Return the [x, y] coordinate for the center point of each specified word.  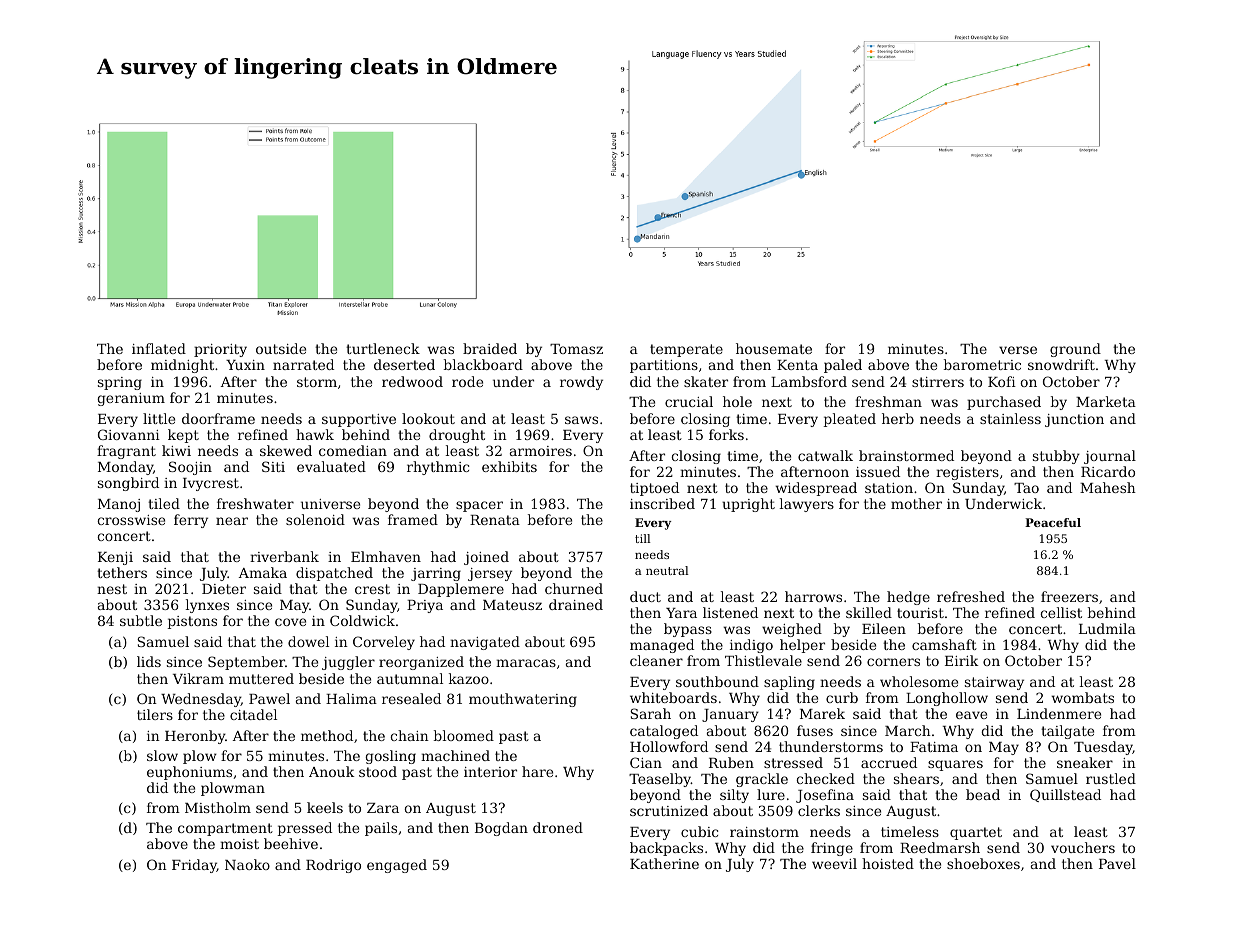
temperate [686, 350]
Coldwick [362, 620]
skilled [869, 612]
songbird [128, 484]
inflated [159, 348]
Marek [822, 713]
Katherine [664, 863]
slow [162, 755]
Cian [646, 762]
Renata [495, 520]
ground [1075, 350]
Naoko [247, 864]
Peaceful [1053, 522]
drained [576, 604]
